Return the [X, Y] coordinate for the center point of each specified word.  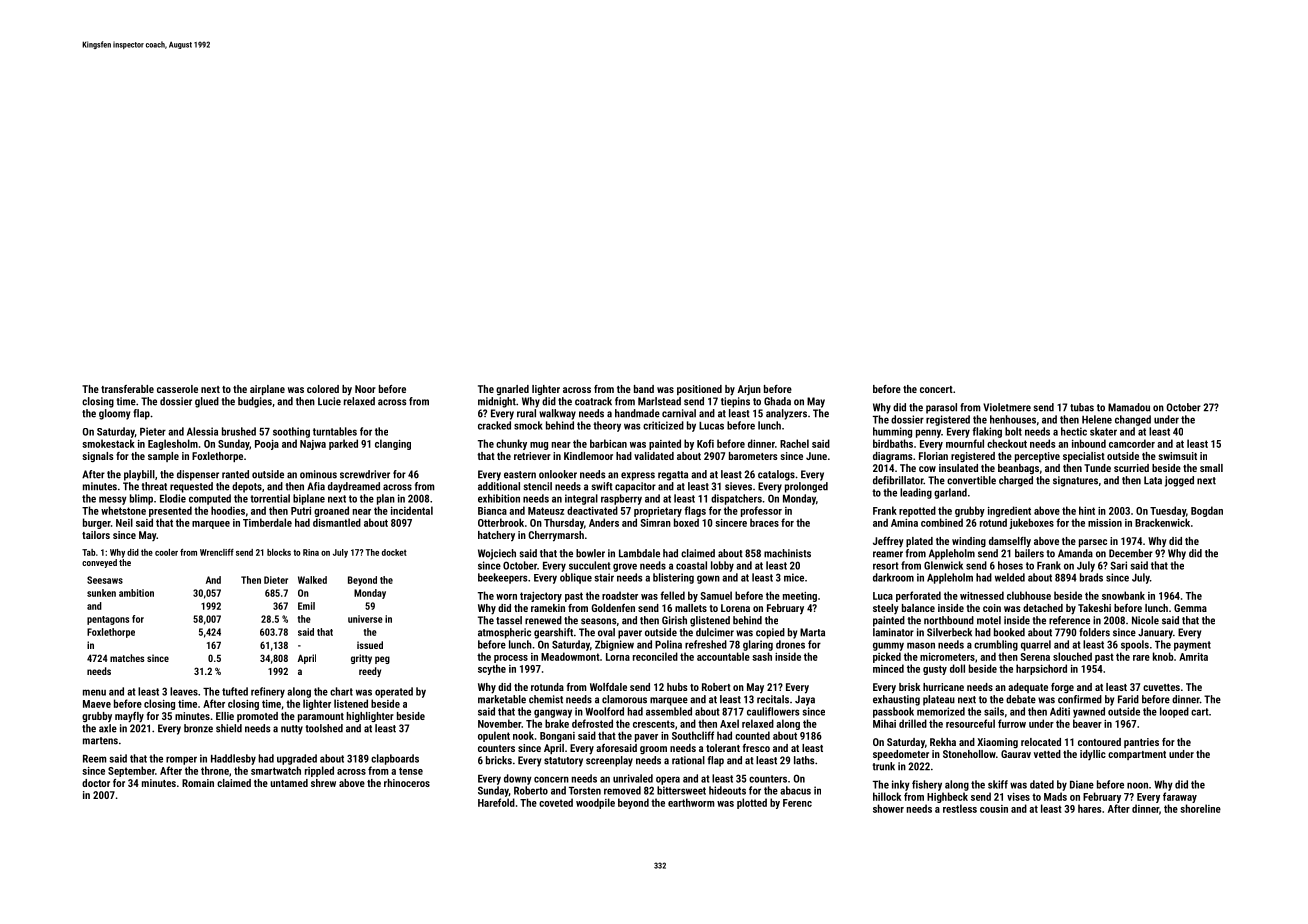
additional [499, 486]
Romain [198, 783]
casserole [177, 389]
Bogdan [1207, 511]
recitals [773, 699]
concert [936, 389]
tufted [235, 691]
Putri [301, 511]
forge [1062, 688]
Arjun [749, 390]
